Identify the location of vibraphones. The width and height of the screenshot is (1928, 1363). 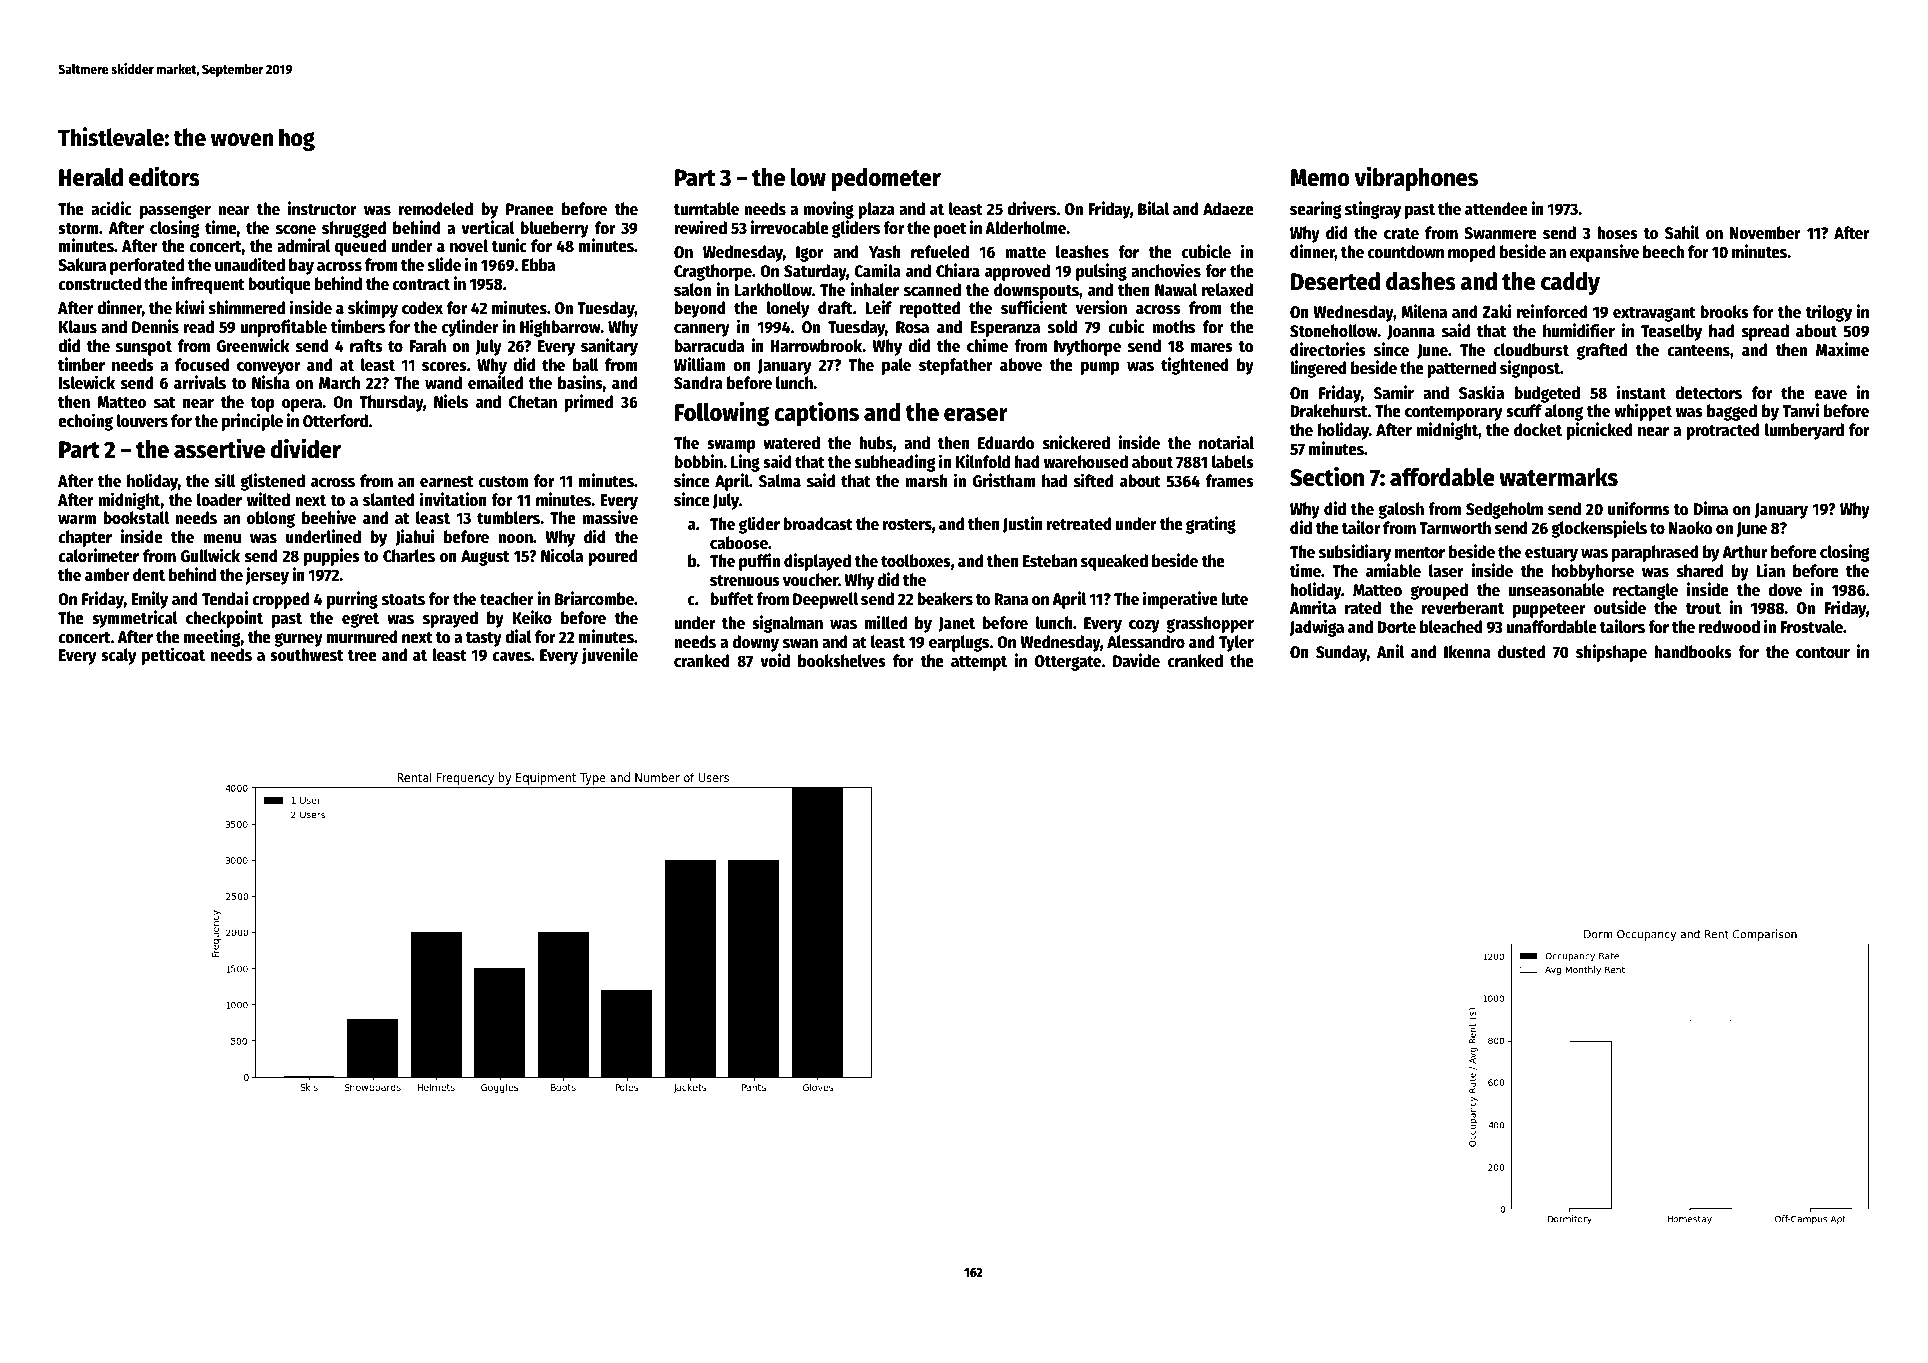
(1416, 178).
